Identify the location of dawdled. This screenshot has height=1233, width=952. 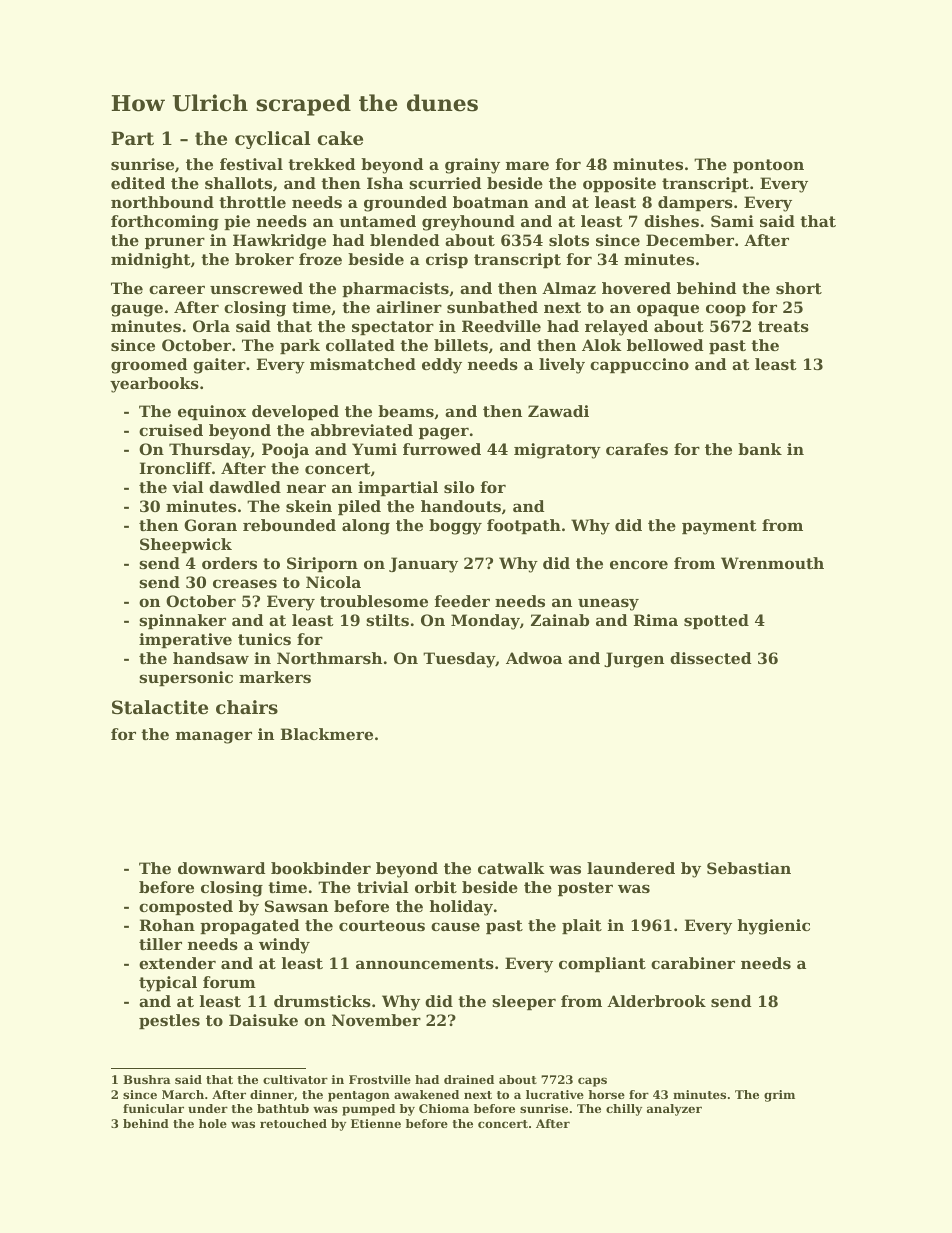
(245, 487).
